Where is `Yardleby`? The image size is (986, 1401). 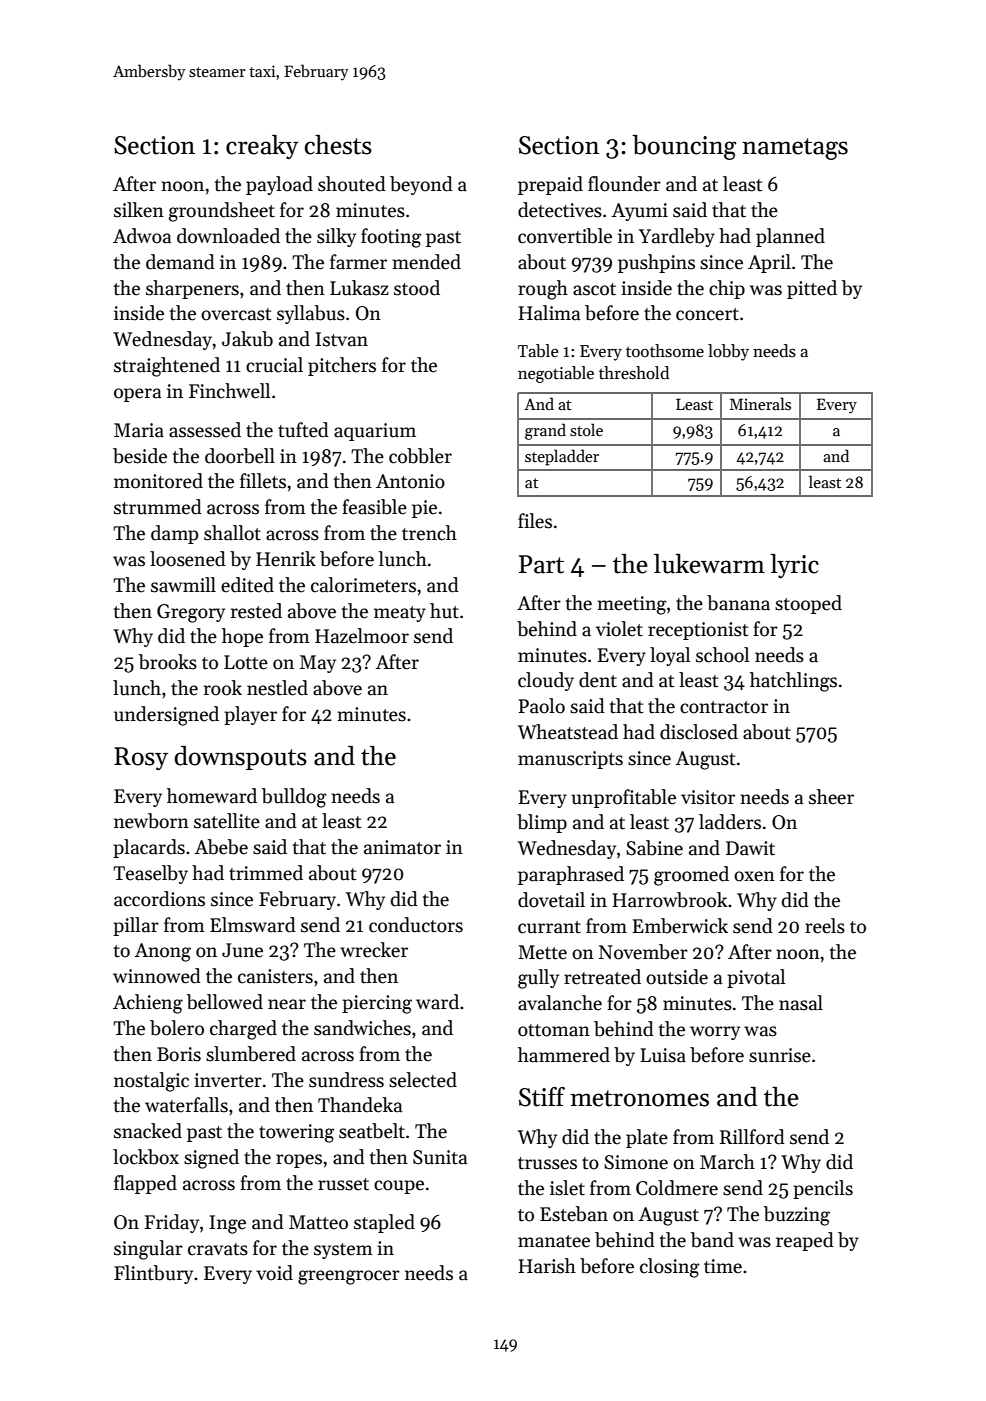 Yardleby is located at coordinates (677, 237).
